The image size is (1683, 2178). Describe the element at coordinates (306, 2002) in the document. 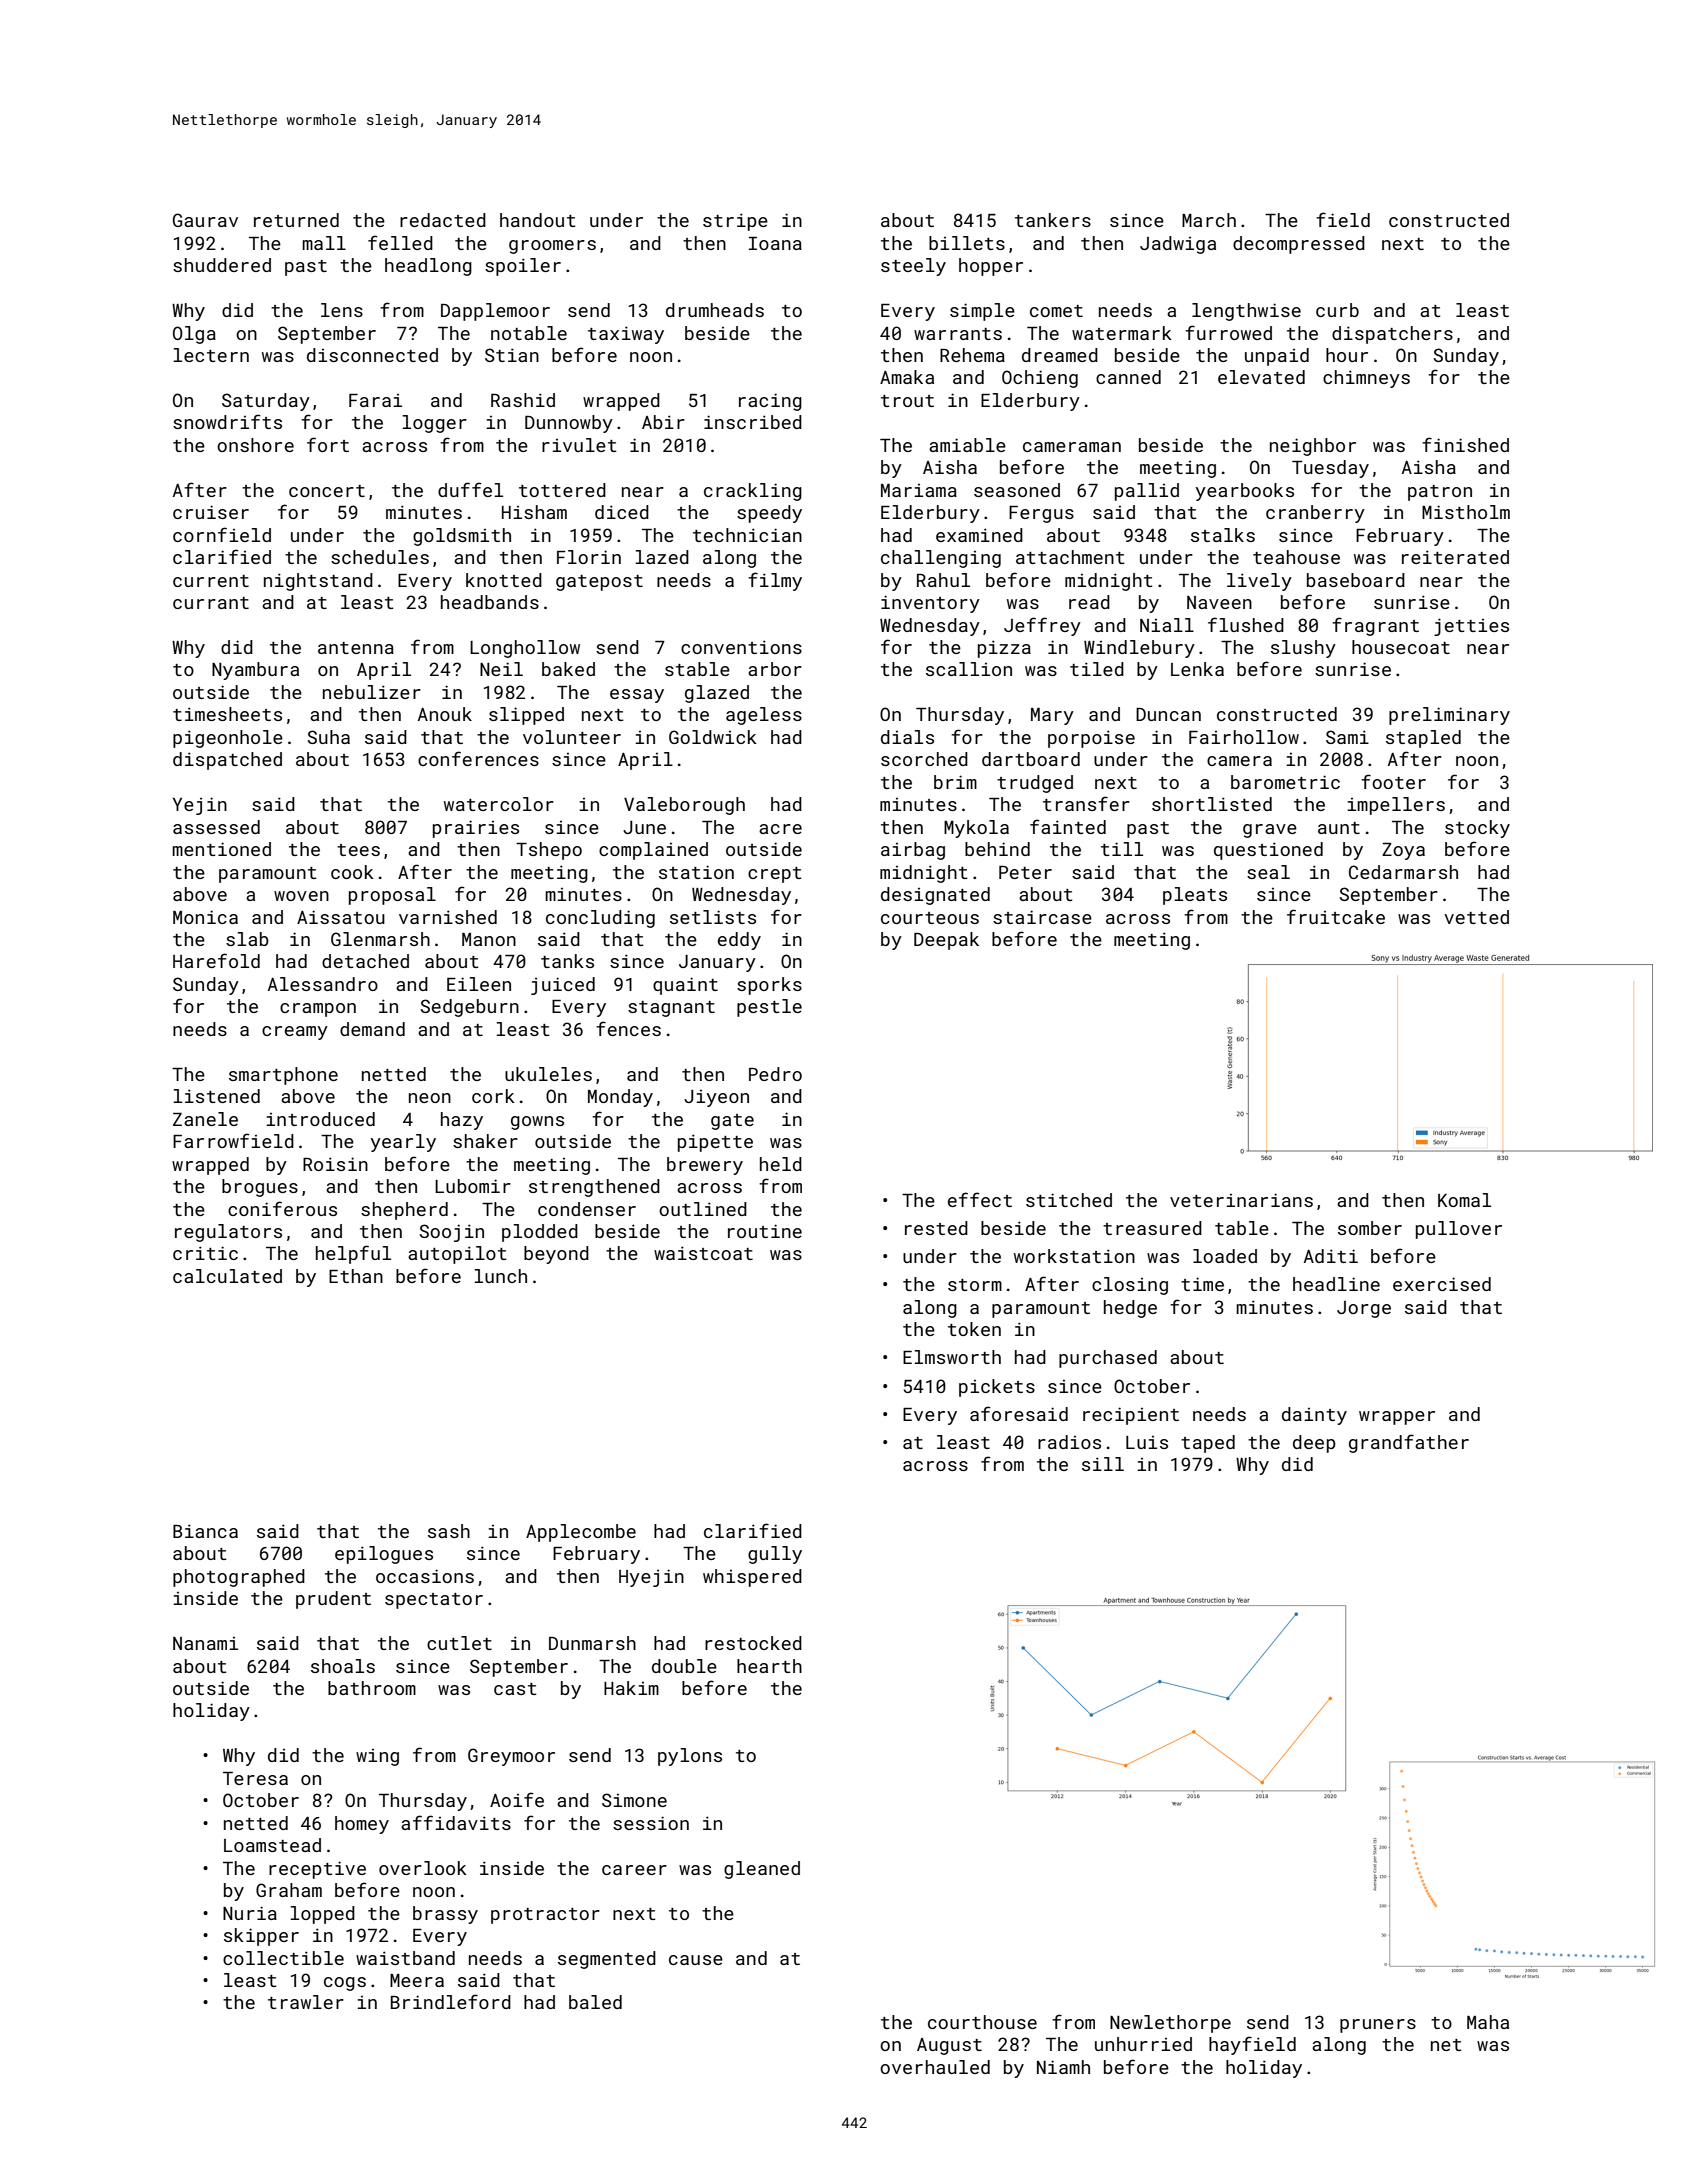

I see `trawler` at that location.
